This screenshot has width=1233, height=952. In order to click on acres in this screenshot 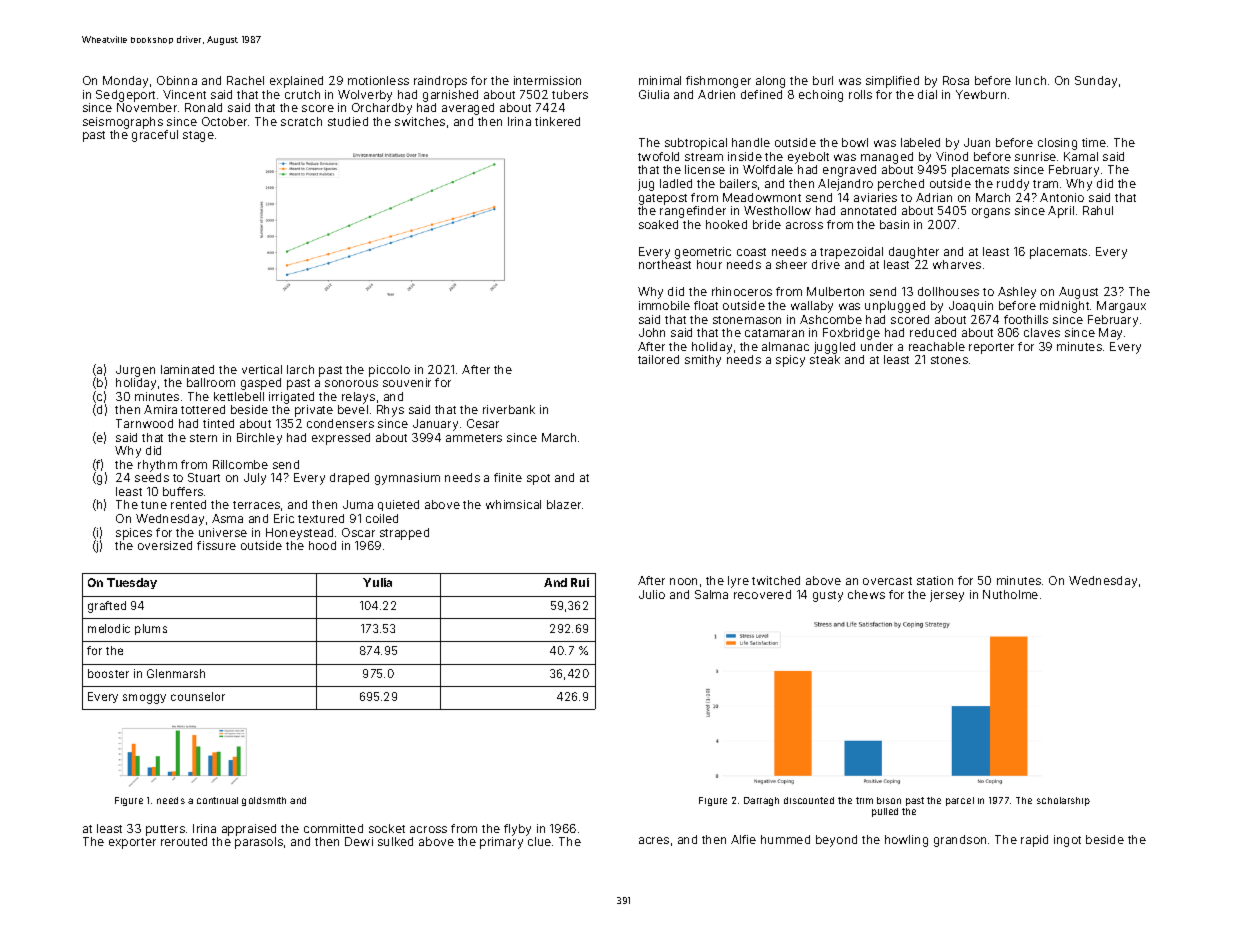, I will do `click(654, 840)`.
